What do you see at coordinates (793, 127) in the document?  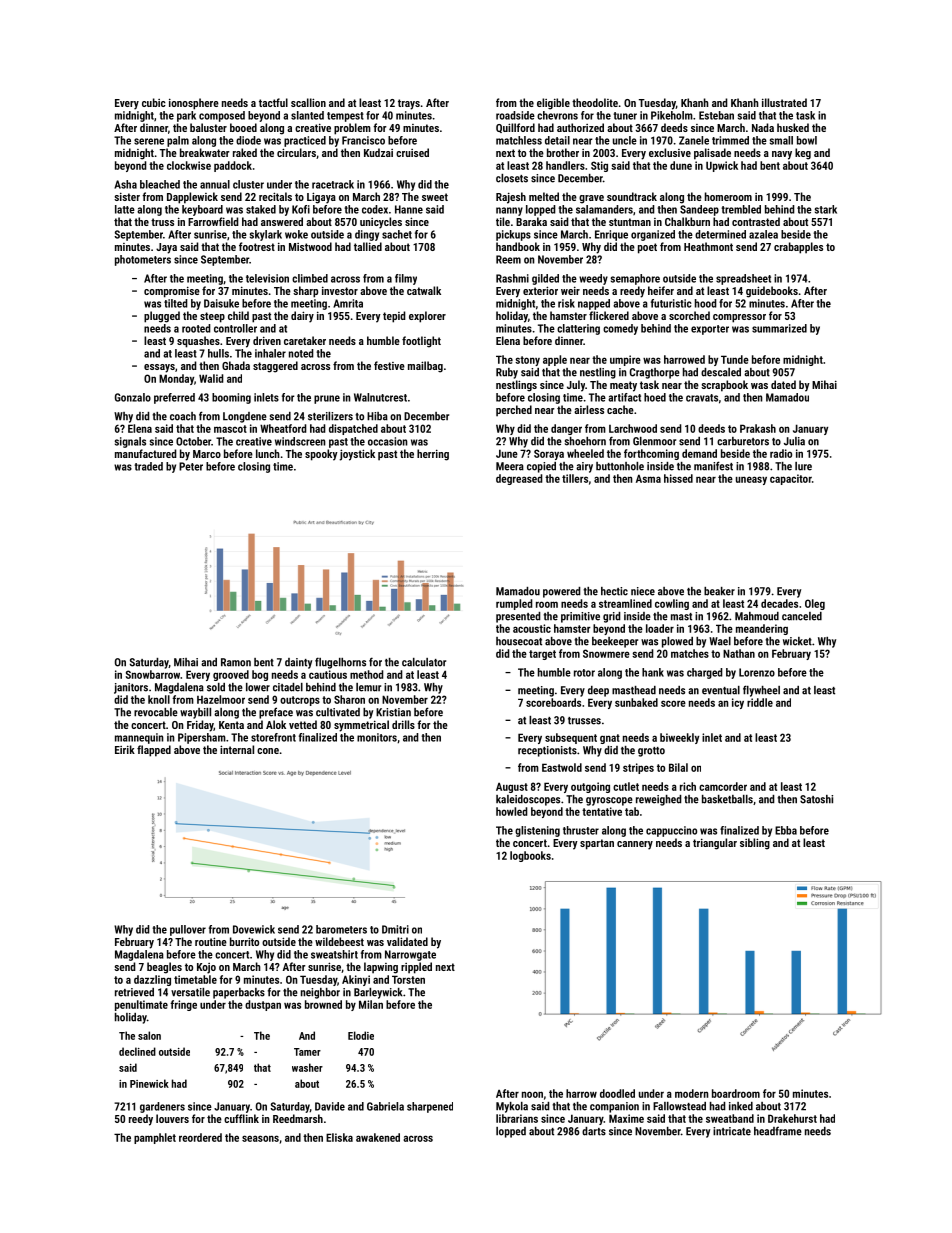 I see `husked` at bounding box center [793, 127].
